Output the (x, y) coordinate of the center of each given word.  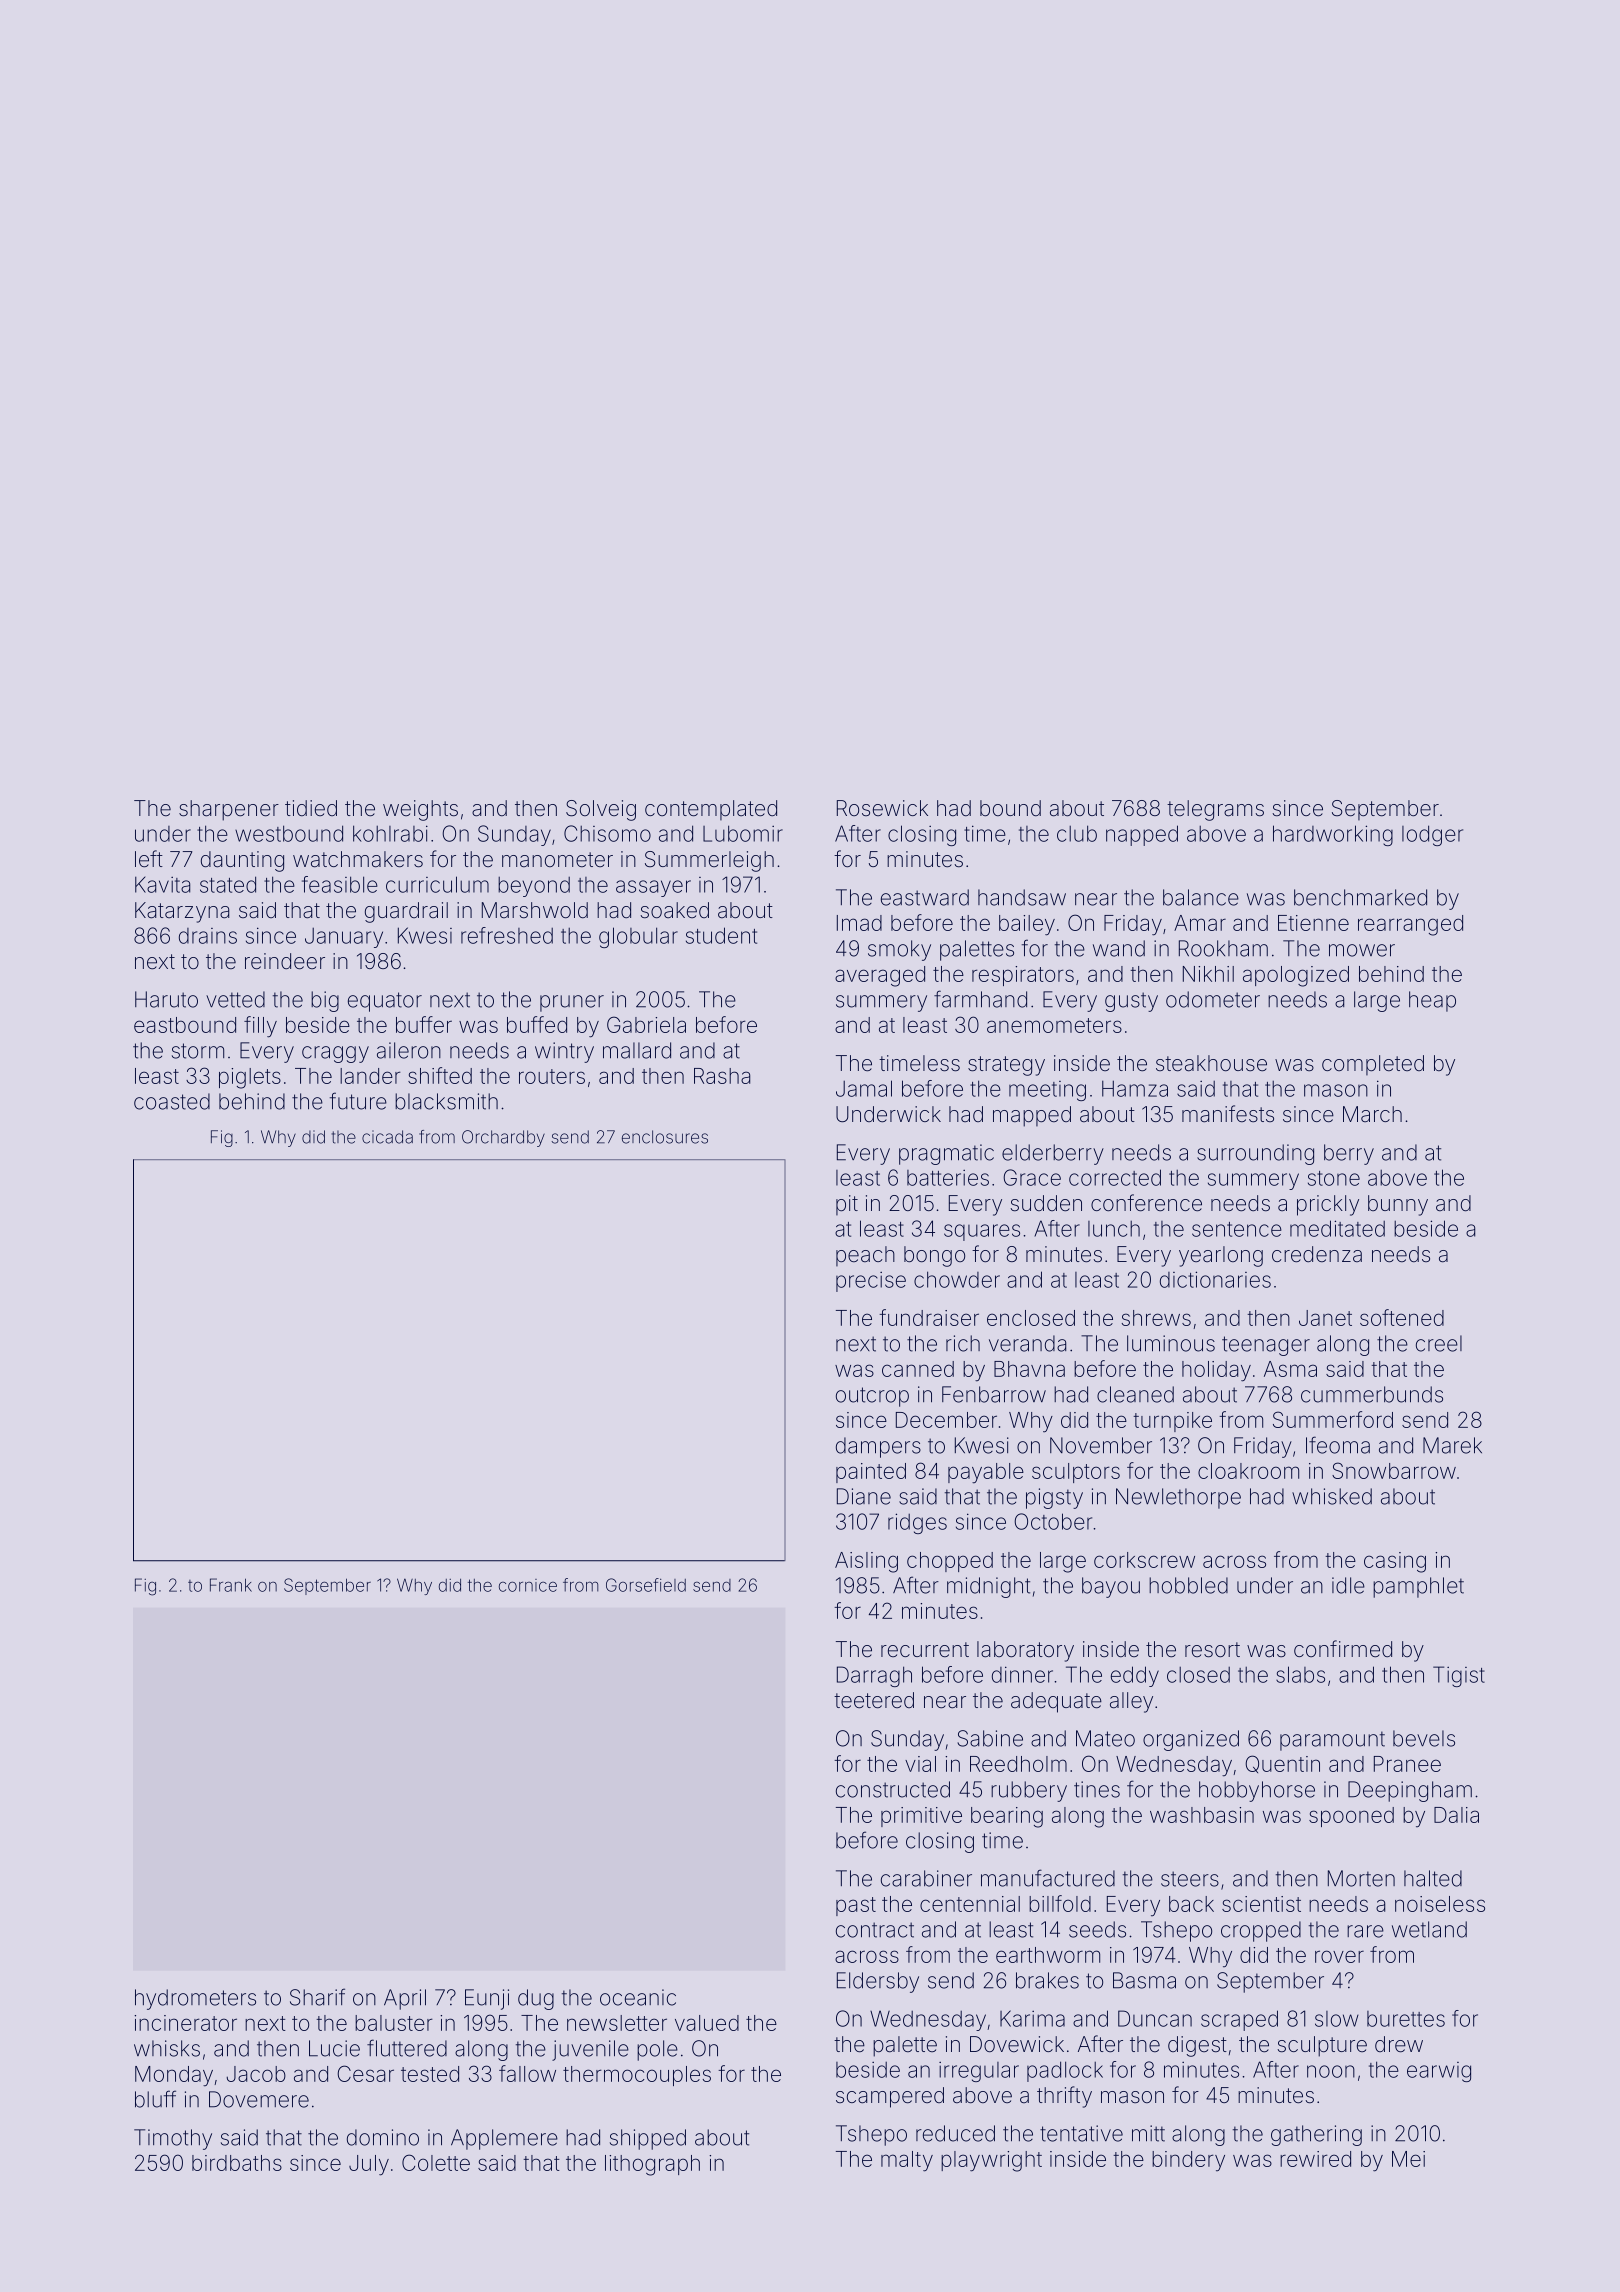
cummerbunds (1372, 1394)
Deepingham (1410, 1791)
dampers (878, 1447)
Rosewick (882, 808)
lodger (1432, 835)
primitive (921, 1817)
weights (420, 810)
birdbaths (237, 2163)
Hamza (1135, 1088)
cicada (387, 1137)
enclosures (665, 1137)
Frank (231, 1585)
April (405, 1999)
